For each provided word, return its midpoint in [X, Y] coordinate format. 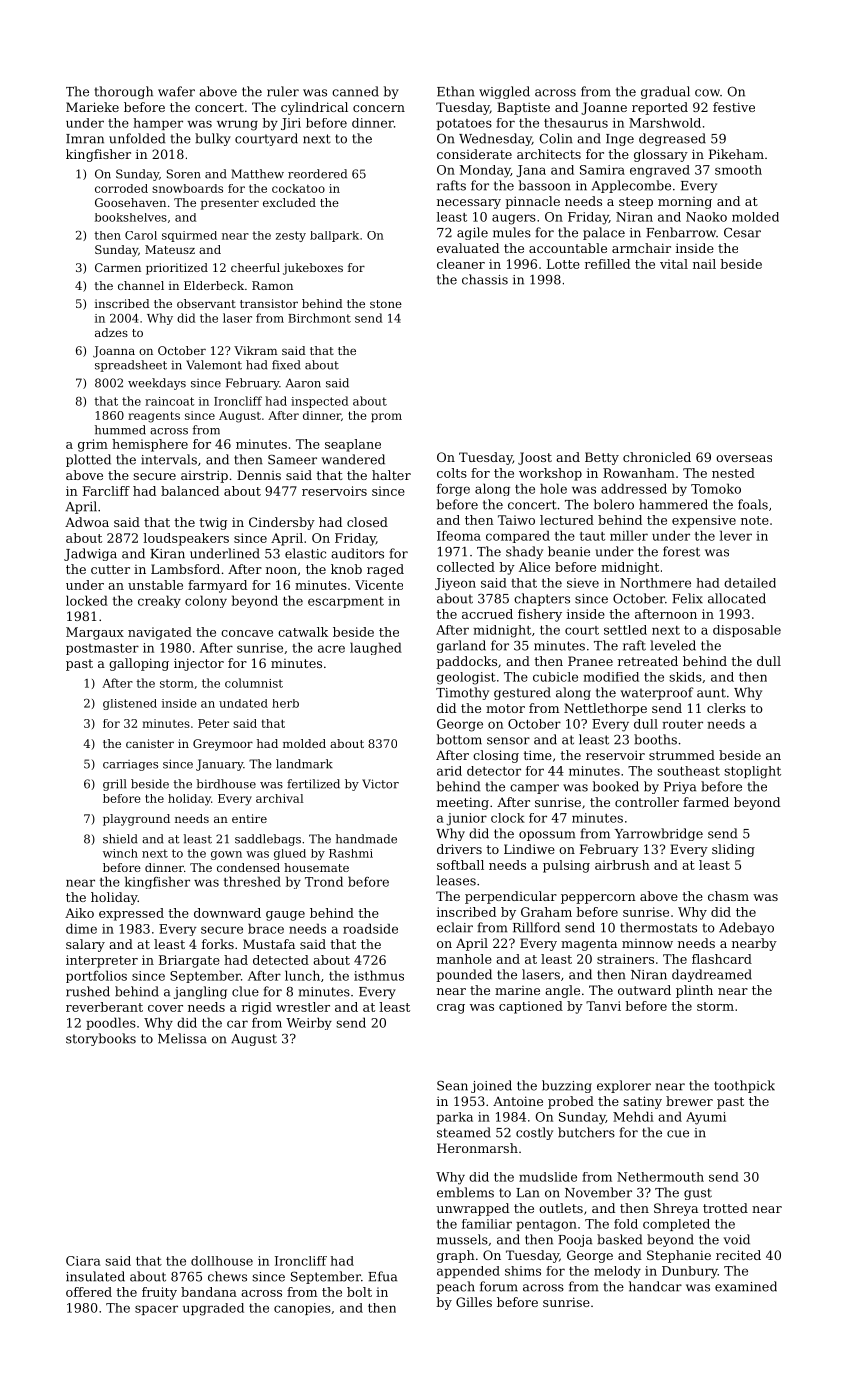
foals [753, 504]
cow [707, 93]
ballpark [334, 236]
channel [141, 285]
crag [451, 1009]
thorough [123, 92]
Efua [382, 1276]
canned [355, 91]
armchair [641, 248]
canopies [302, 1309]
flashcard [722, 959]
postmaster [102, 649]
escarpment [346, 602]
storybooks [101, 1039]
